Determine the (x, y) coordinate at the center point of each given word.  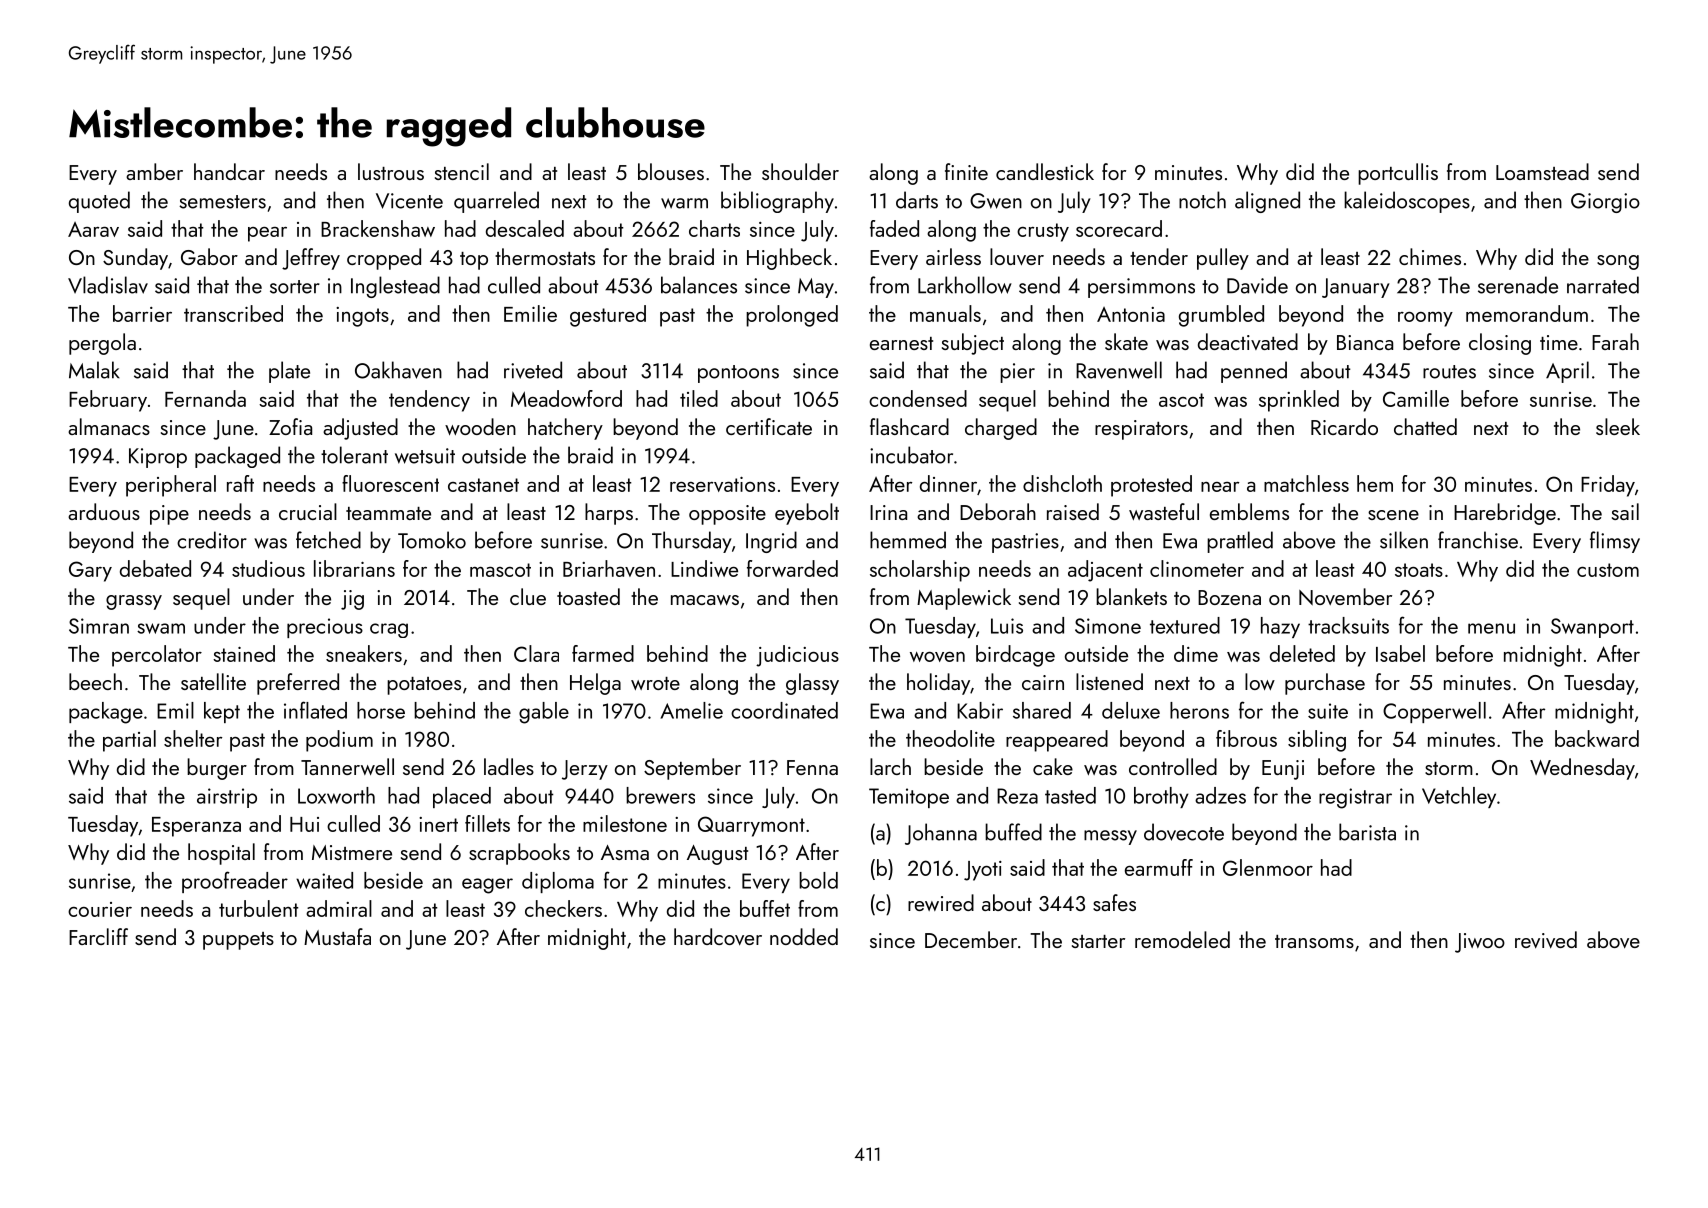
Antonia (1131, 314)
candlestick (1045, 171)
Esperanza (196, 827)
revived (1546, 940)
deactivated (1248, 341)
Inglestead (395, 287)
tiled (699, 398)
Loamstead (1542, 171)
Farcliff (98, 936)
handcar (229, 171)
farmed (603, 653)
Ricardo (1344, 426)
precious (325, 628)
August (717, 855)
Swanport (1592, 628)
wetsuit (425, 456)
